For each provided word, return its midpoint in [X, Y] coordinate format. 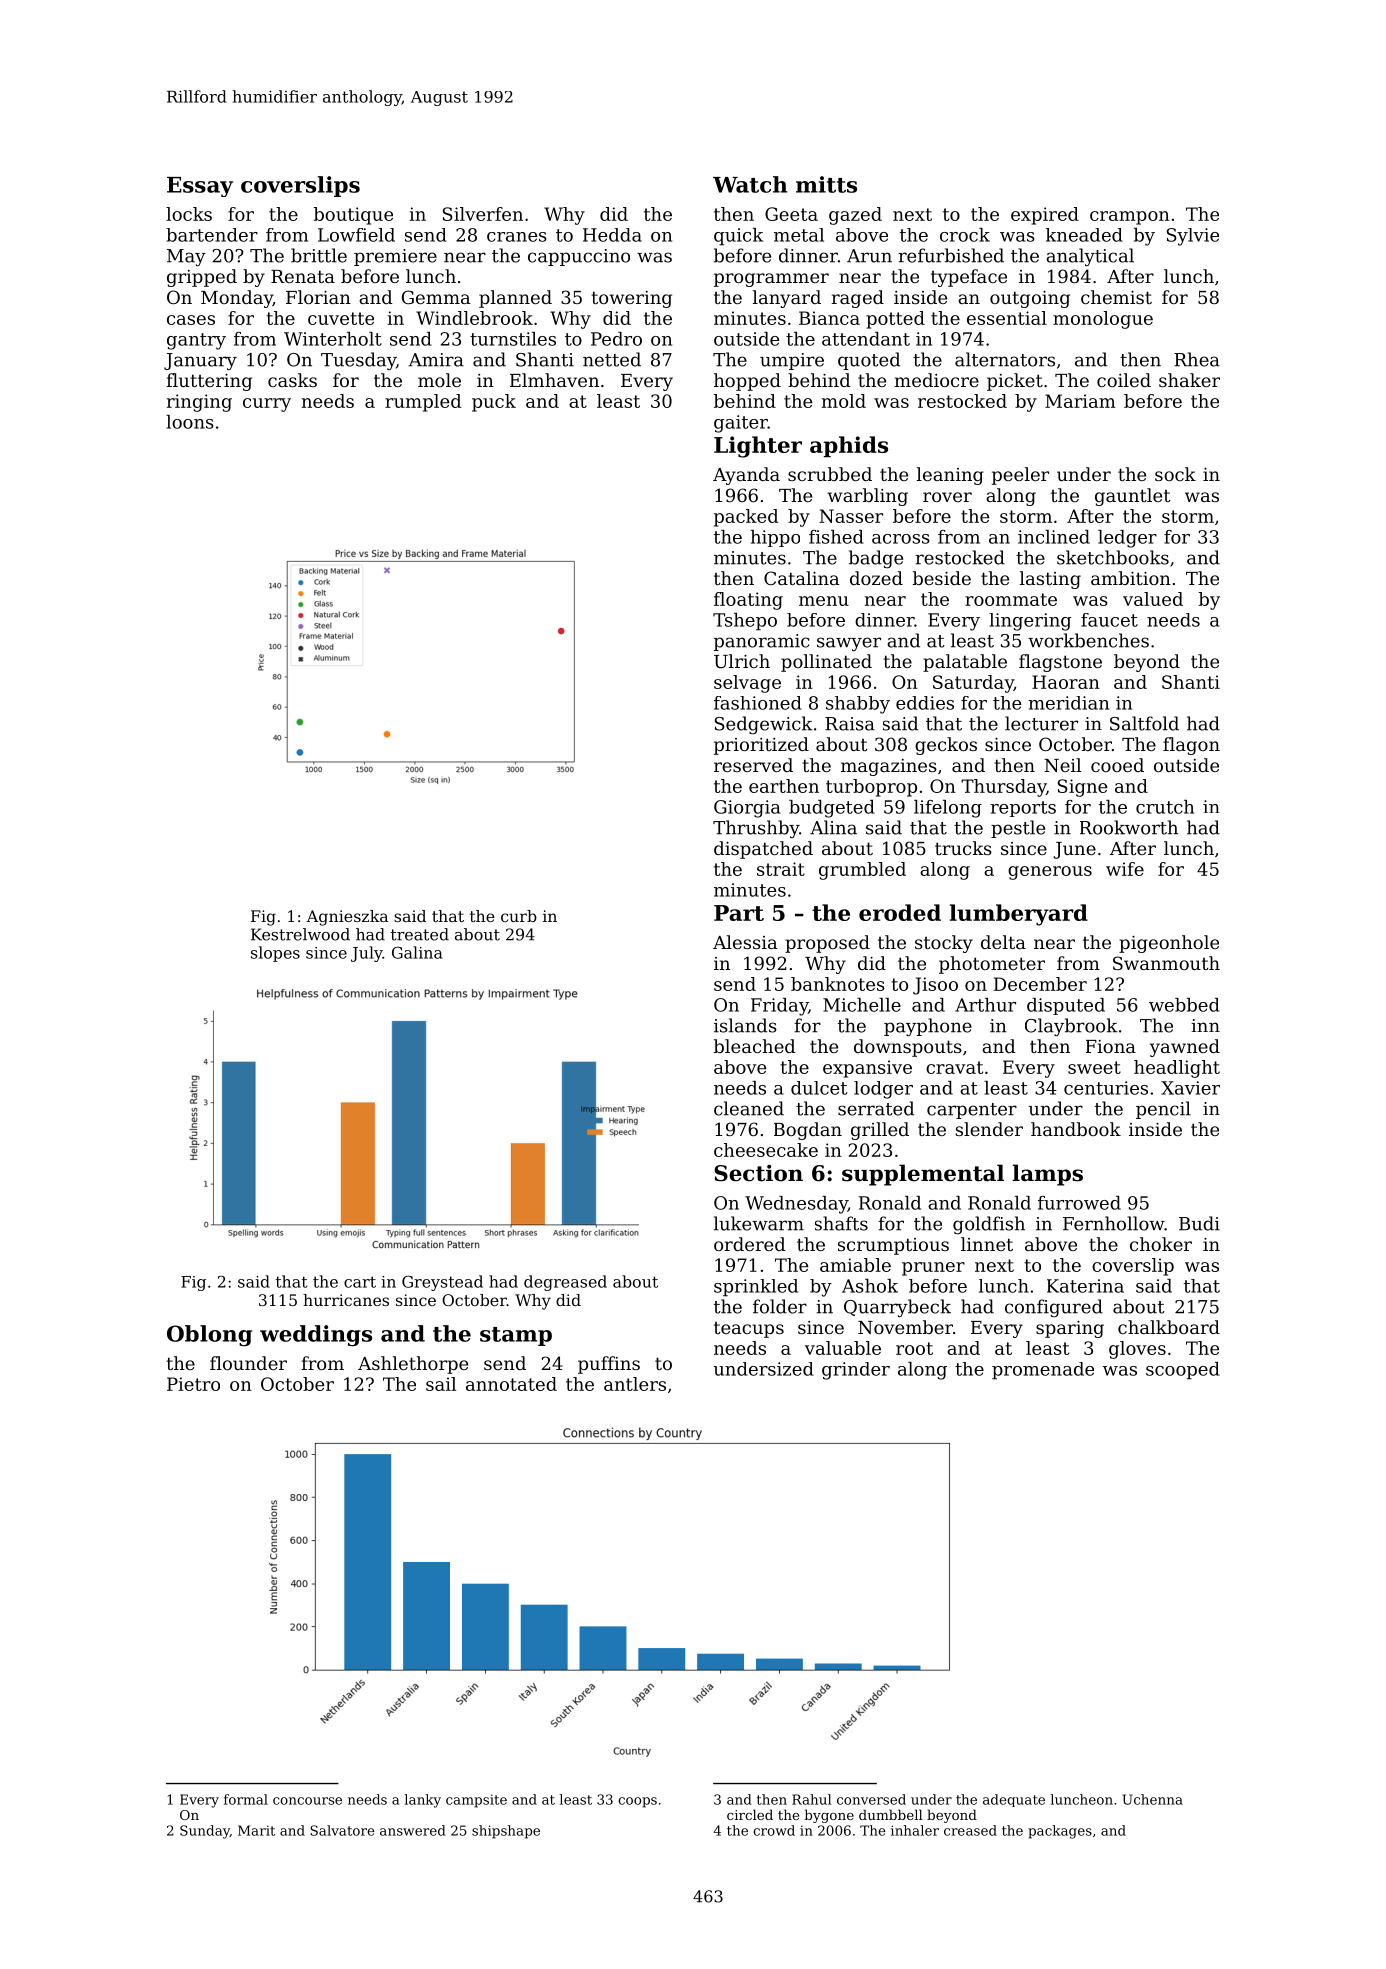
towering [631, 299]
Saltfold [1144, 723]
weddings [316, 1335]
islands [745, 1025]
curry [267, 405]
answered [413, 1830]
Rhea [1197, 359]
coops [637, 1802]
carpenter [972, 1111]
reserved [753, 765]
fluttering [209, 382]
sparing [1070, 1329]
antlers [635, 1384]
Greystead [442, 1283]
